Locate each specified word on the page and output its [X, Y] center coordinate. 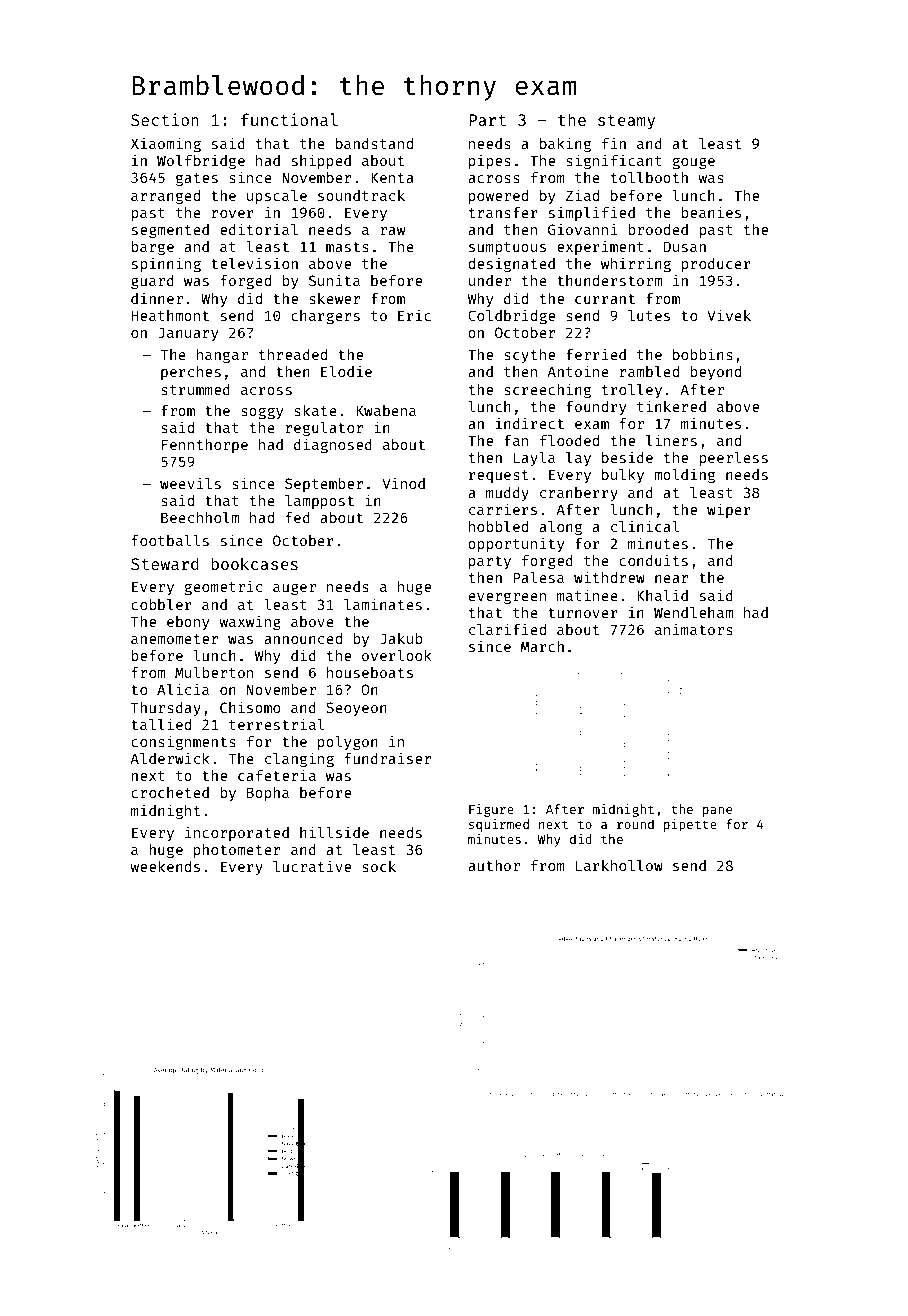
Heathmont [170, 315]
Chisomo [250, 707]
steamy [626, 122]
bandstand [374, 143]
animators [694, 629]
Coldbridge [511, 316]
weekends [165, 866]
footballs [170, 540]
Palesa [538, 577]
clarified [507, 629]
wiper [729, 510]
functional [289, 119]
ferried [596, 354]
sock [379, 866]
